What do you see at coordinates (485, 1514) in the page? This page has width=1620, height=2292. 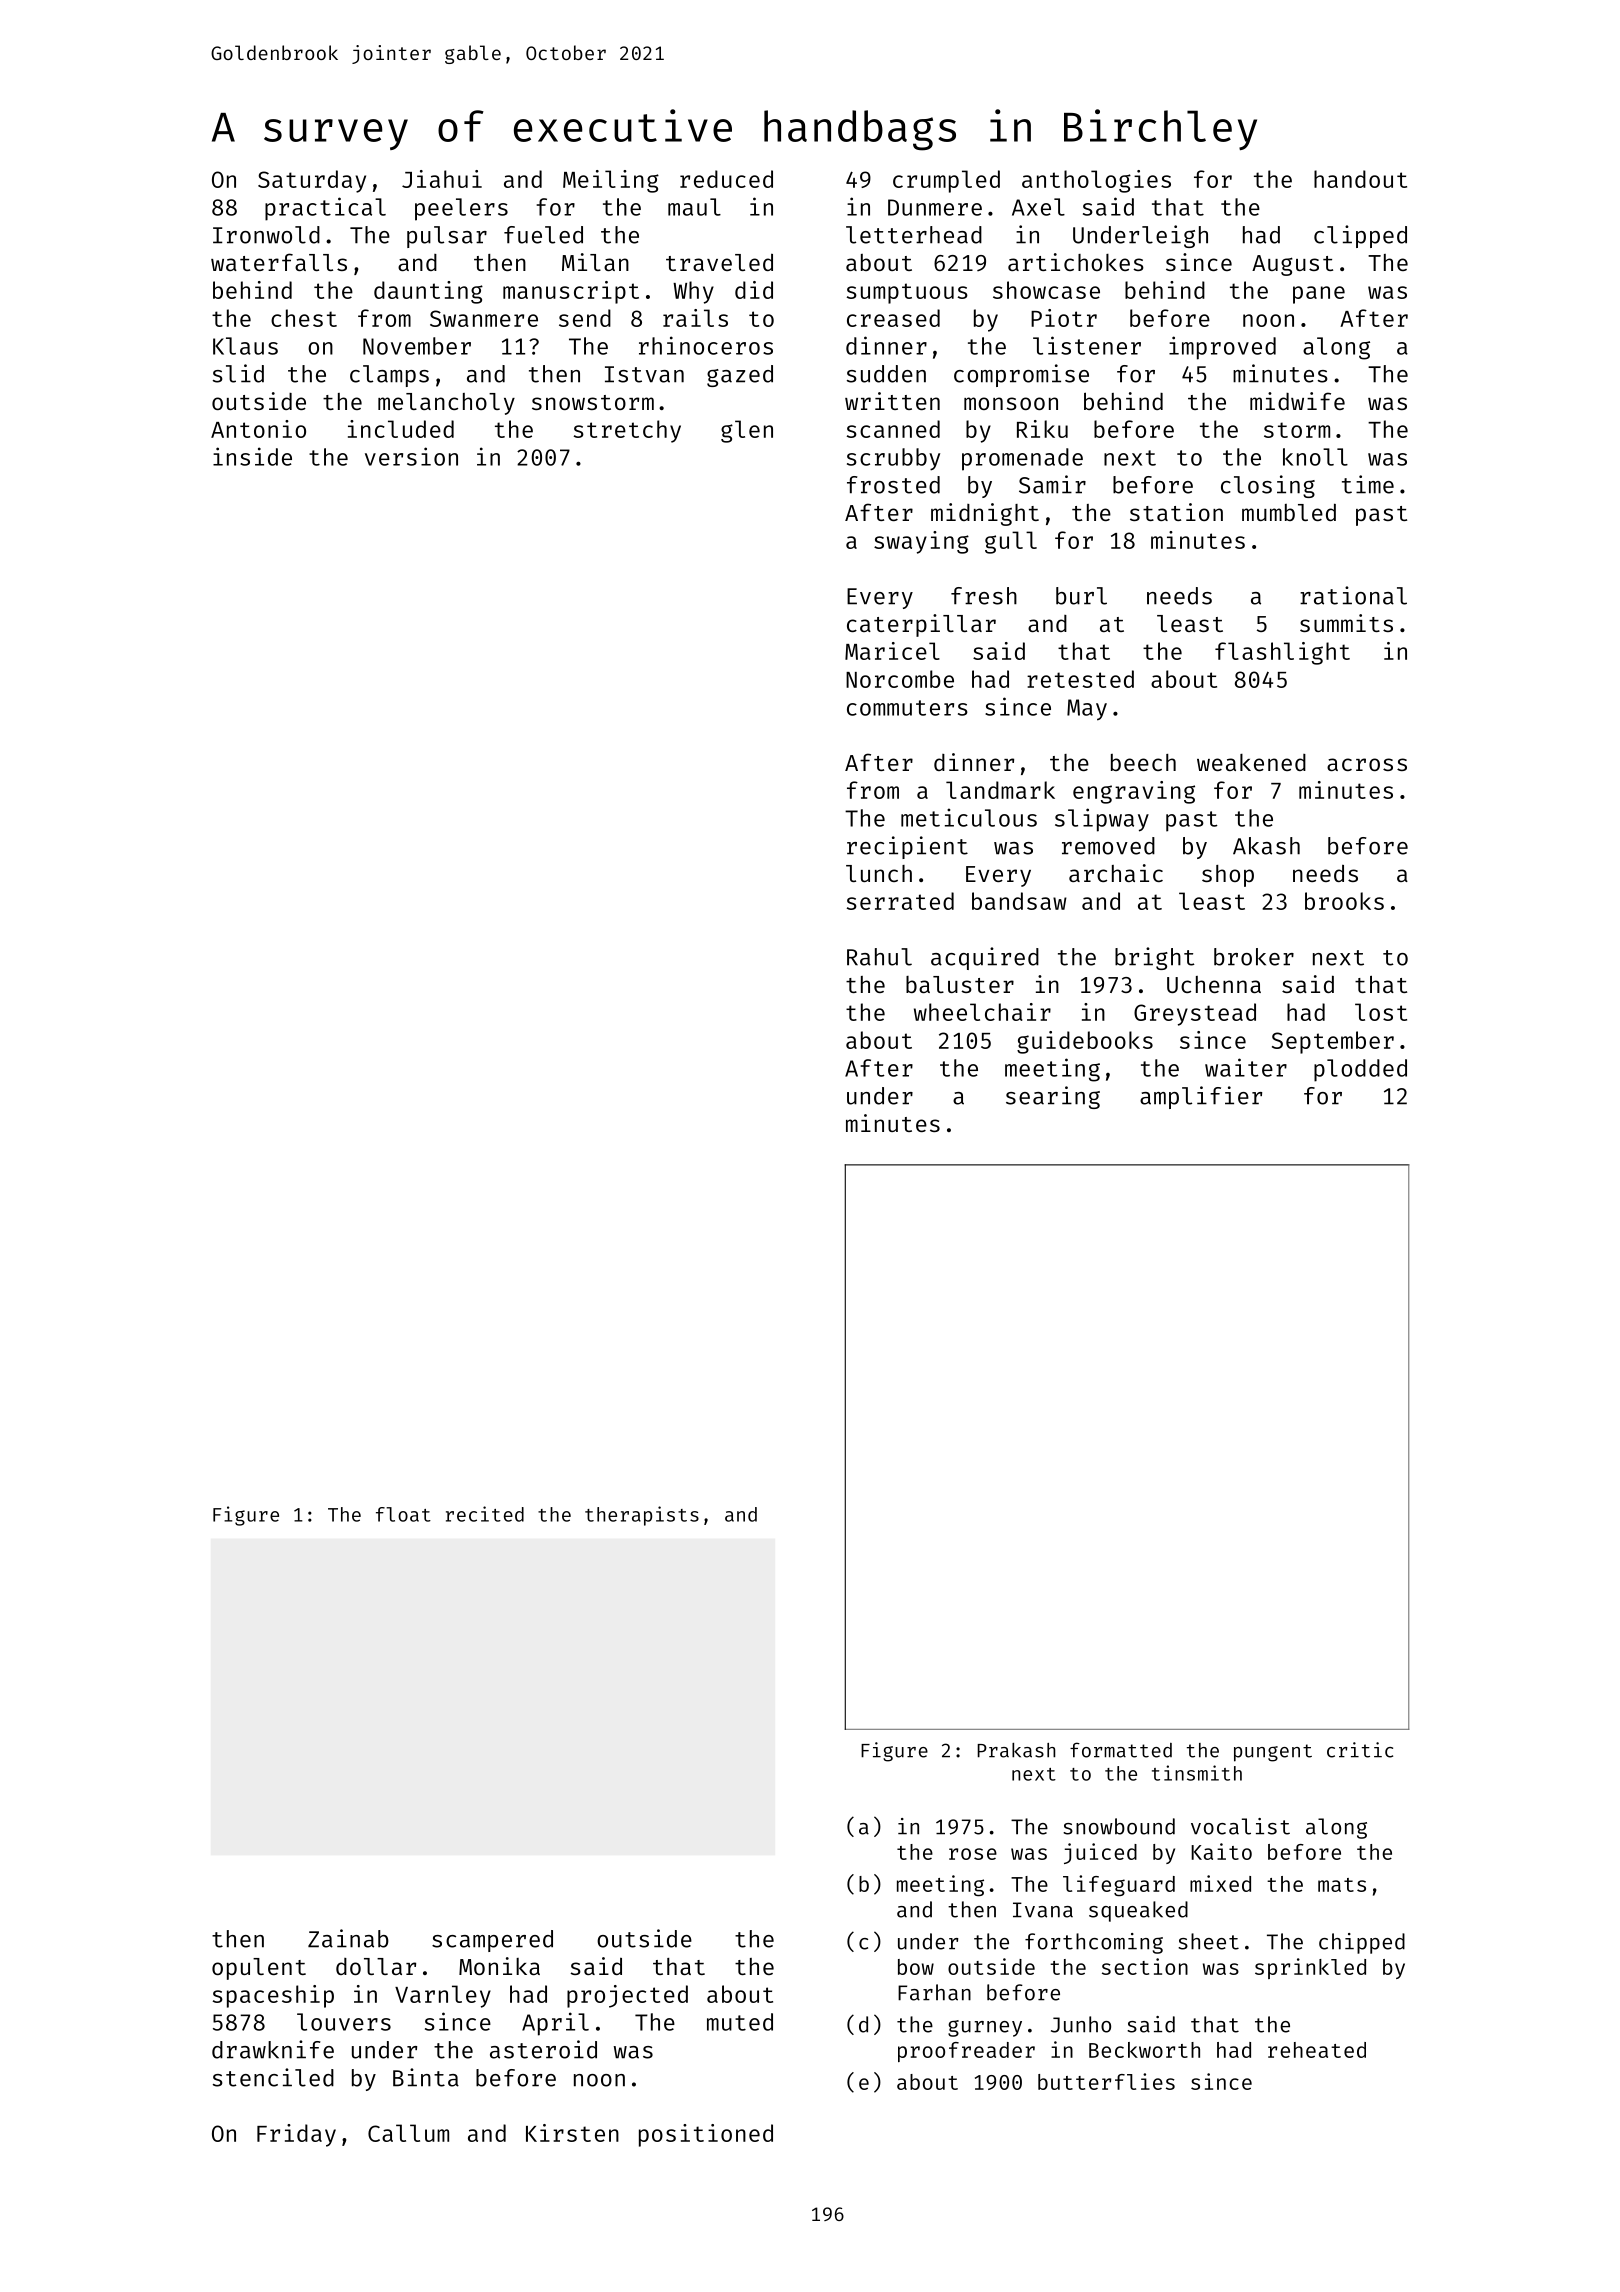 I see `recited` at bounding box center [485, 1514].
